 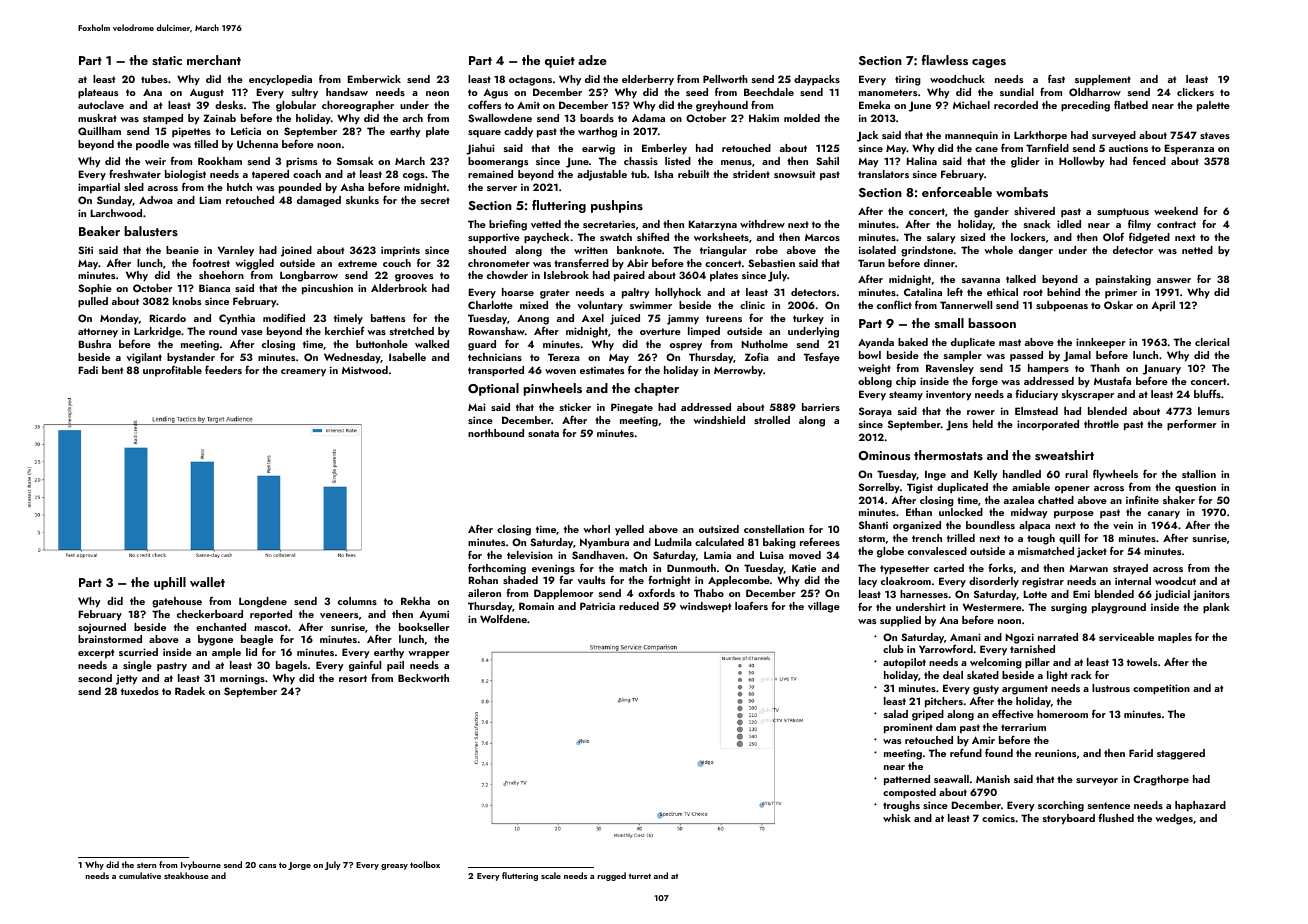 I want to click on juiced, so click(x=625, y=319).
